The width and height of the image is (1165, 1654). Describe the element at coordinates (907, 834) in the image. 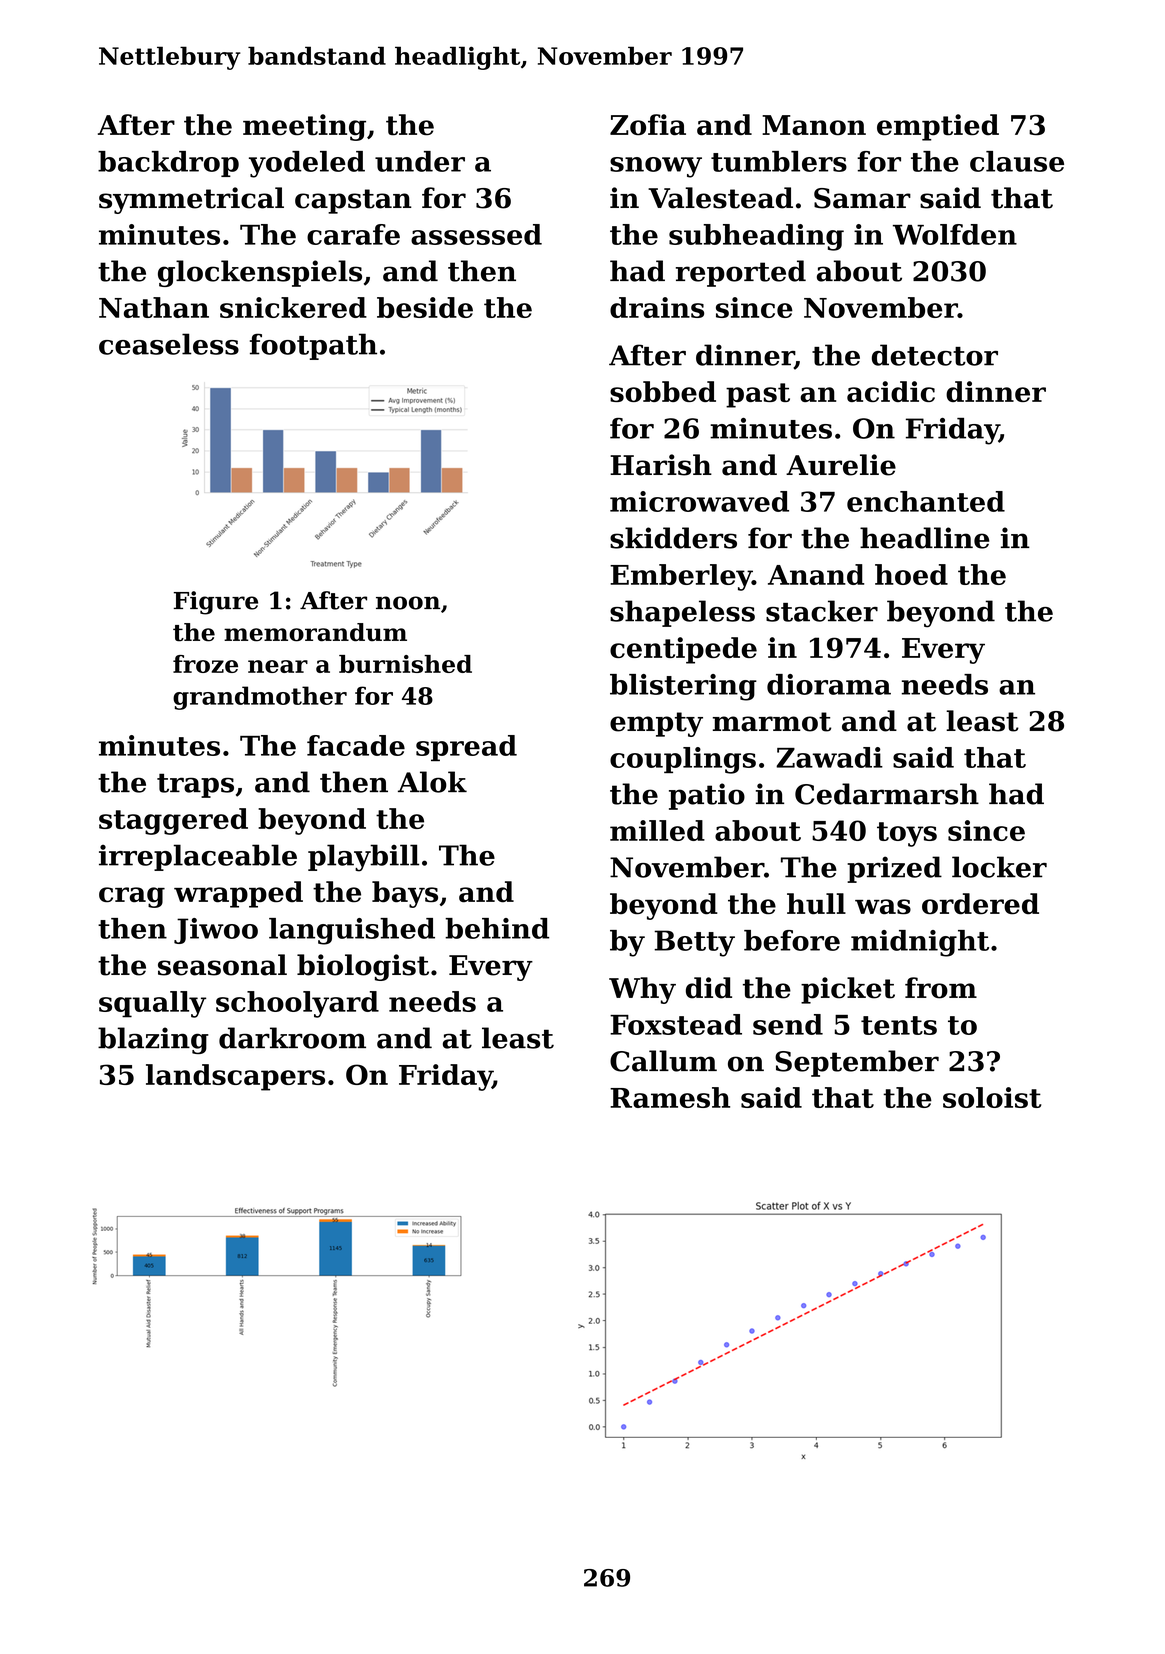

I see `toys` at that location.
